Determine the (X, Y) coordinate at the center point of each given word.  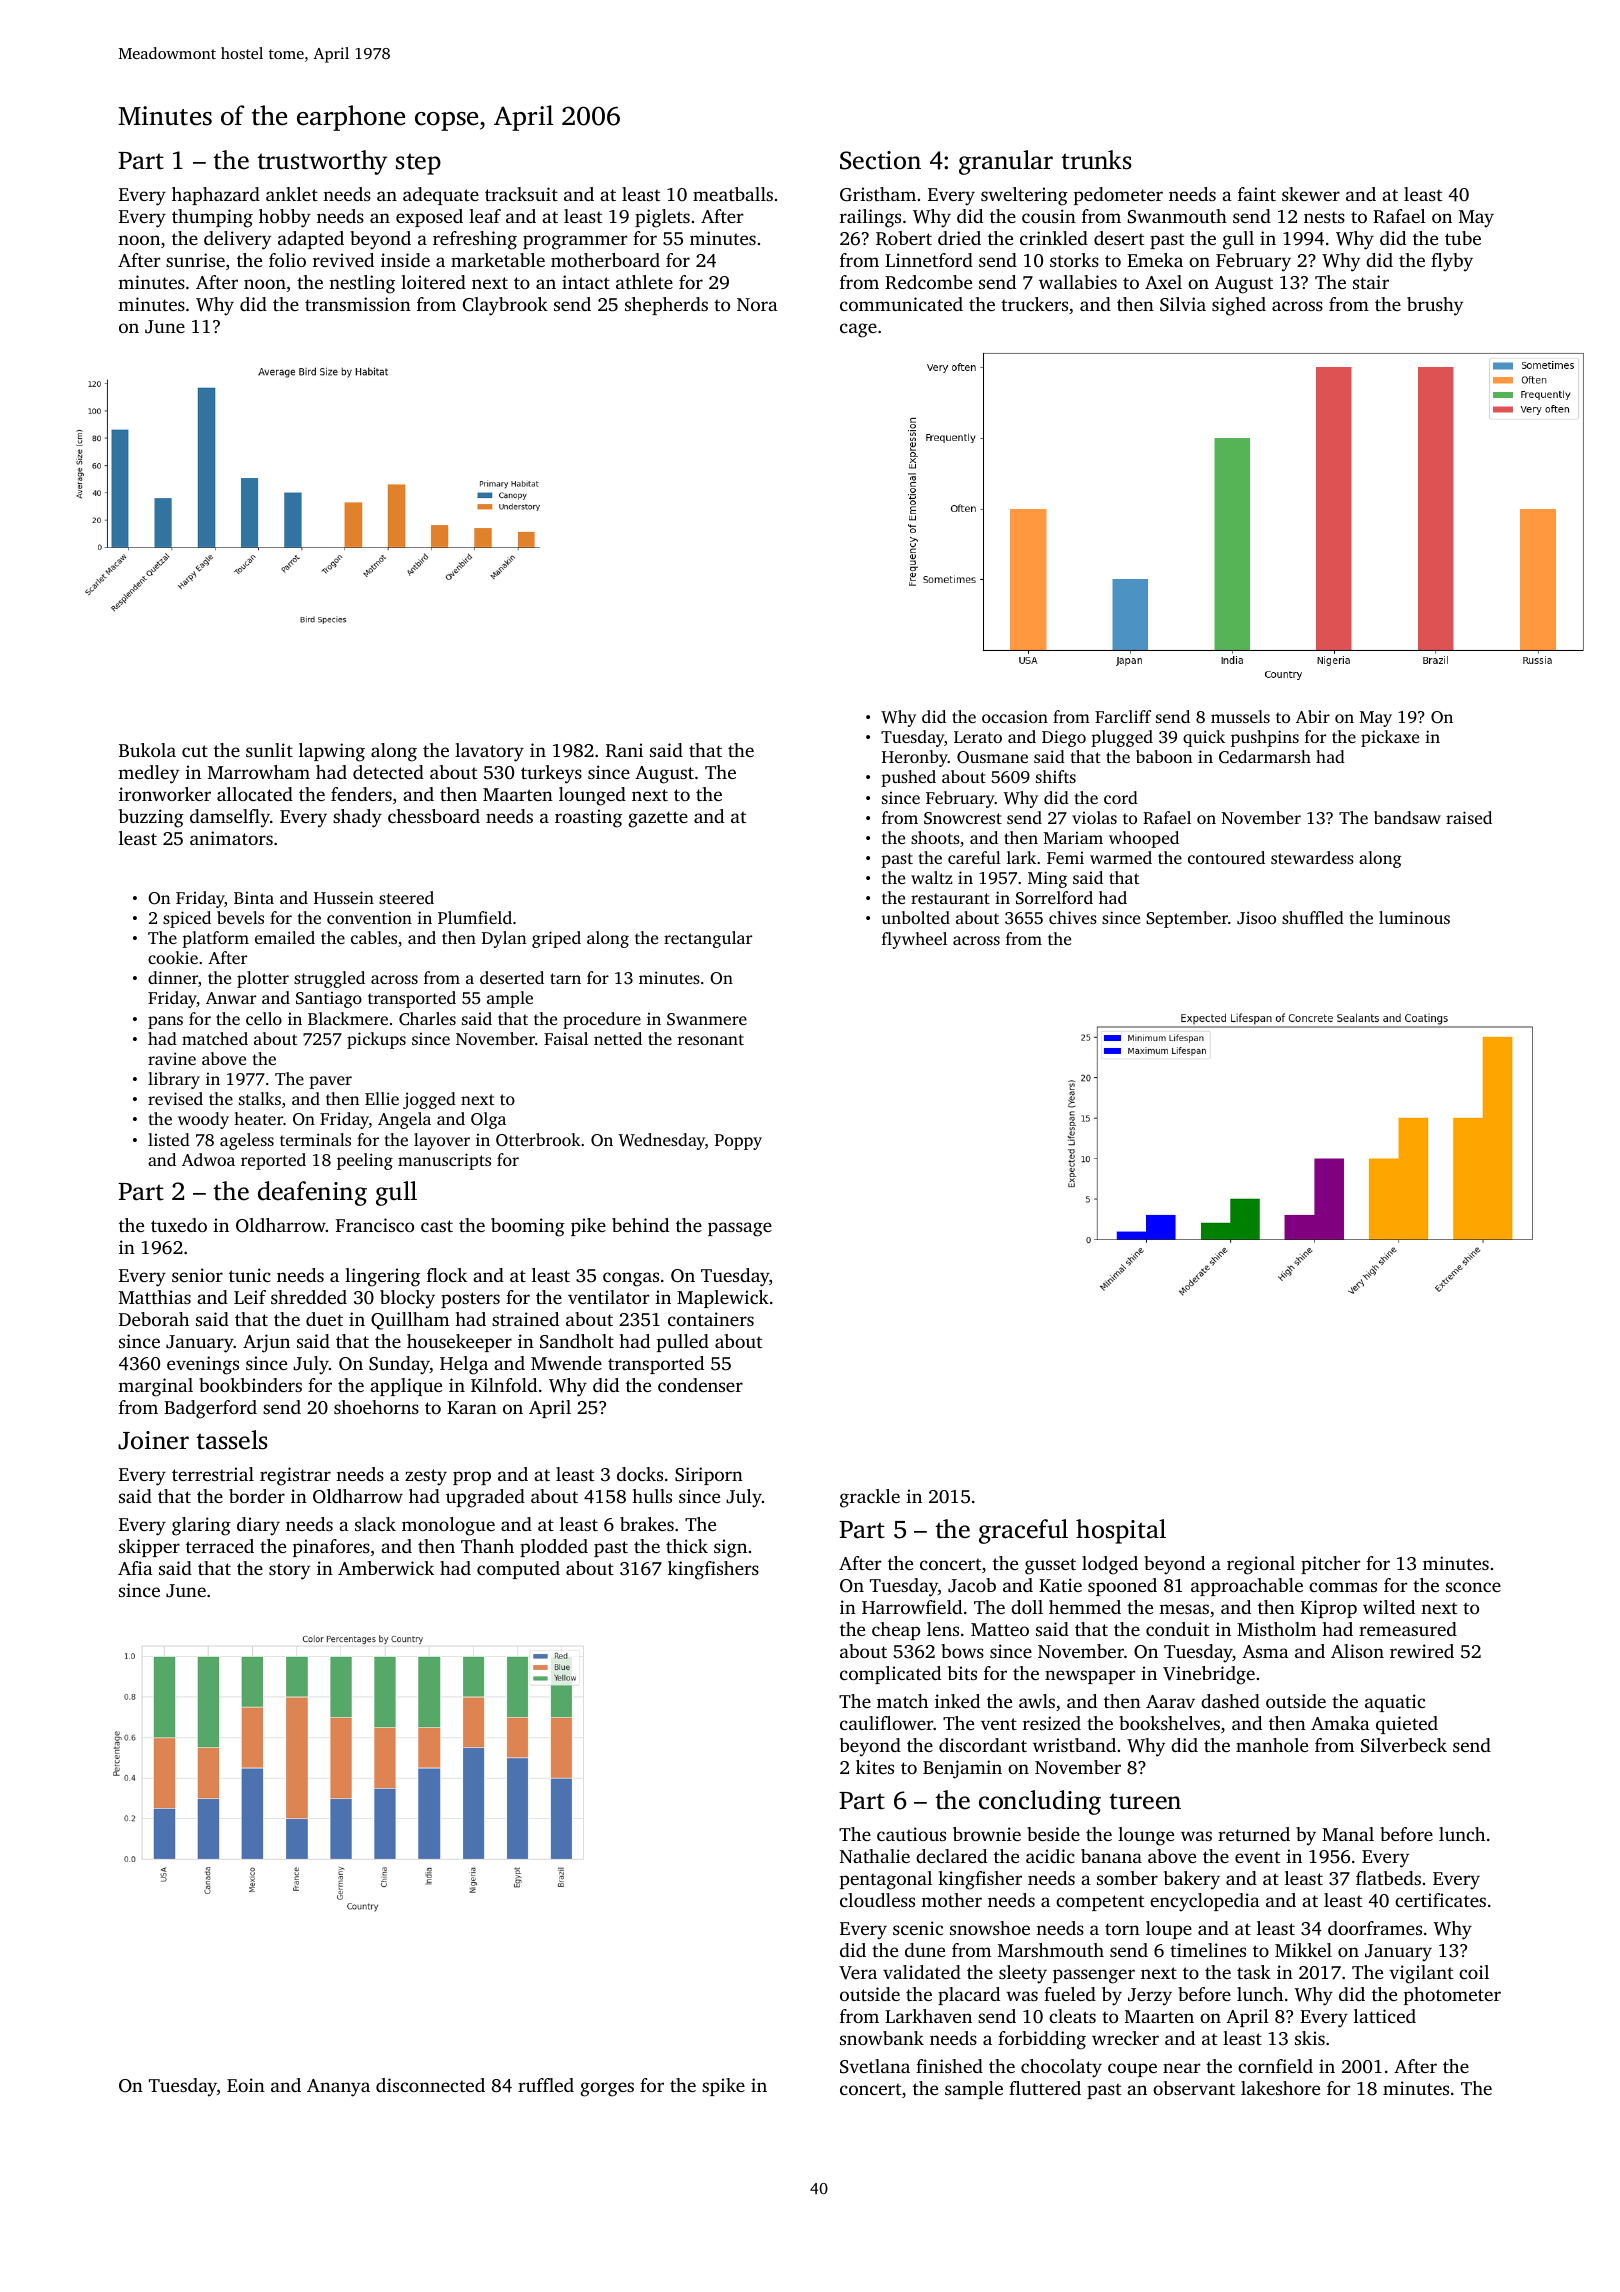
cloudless (877, 1900)
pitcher (1331, 1565)
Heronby (915, 758)
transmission (358, 304)
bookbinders (250, 1385)
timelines (1208, 1950)
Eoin (246, 2085)
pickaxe (1390, 738)
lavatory (489, 752)
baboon (1164, 756)
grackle (870, 1498)
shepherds (666, 306)
